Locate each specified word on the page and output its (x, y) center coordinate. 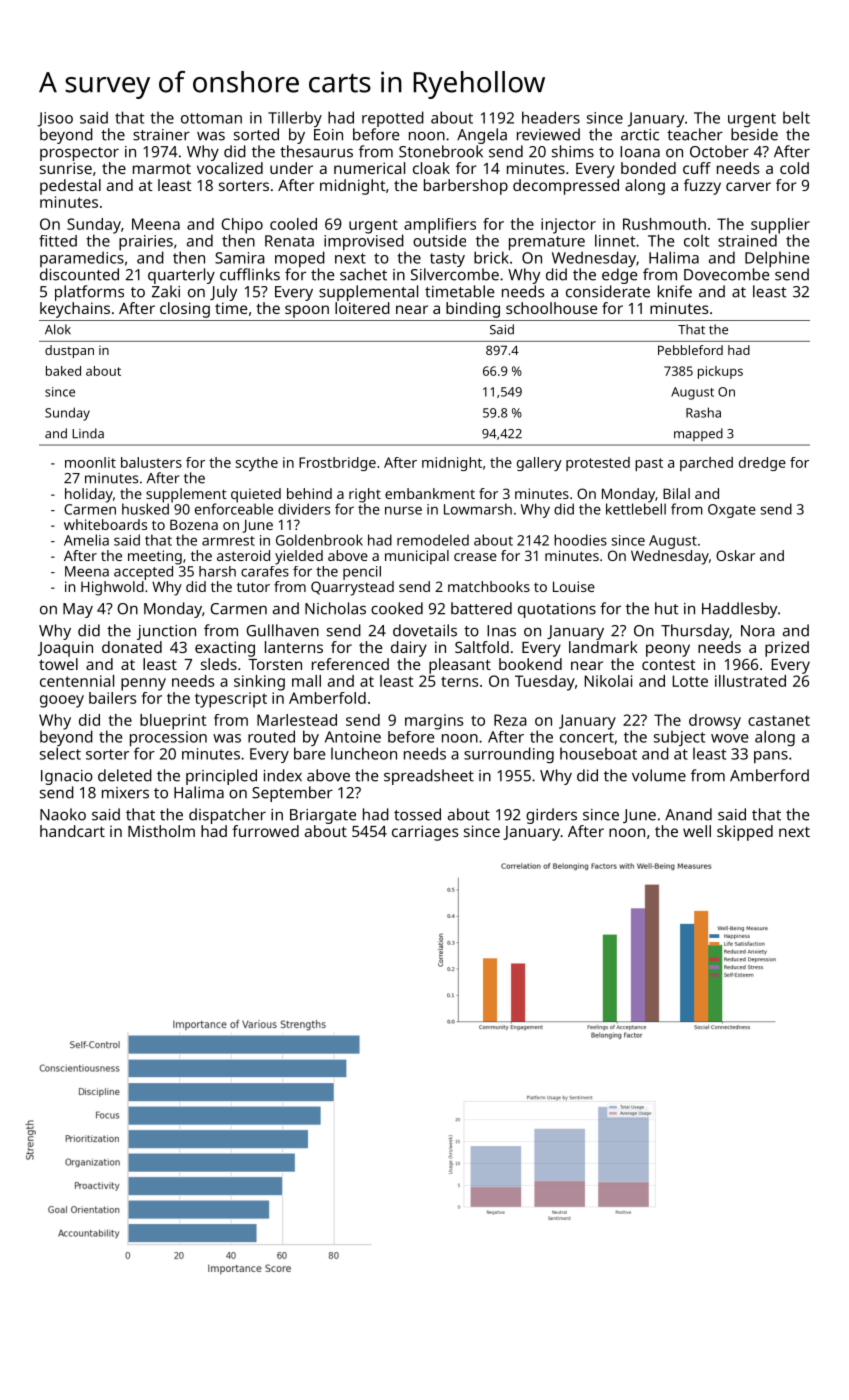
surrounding (509, 755)
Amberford (769, 775)
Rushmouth (664, 224)
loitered (362, 308)
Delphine (777, 259)
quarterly (181, 276)
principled (221, 777)
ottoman (211, 118)
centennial (77, 681)
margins (434, 722)
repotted (393, 119)
